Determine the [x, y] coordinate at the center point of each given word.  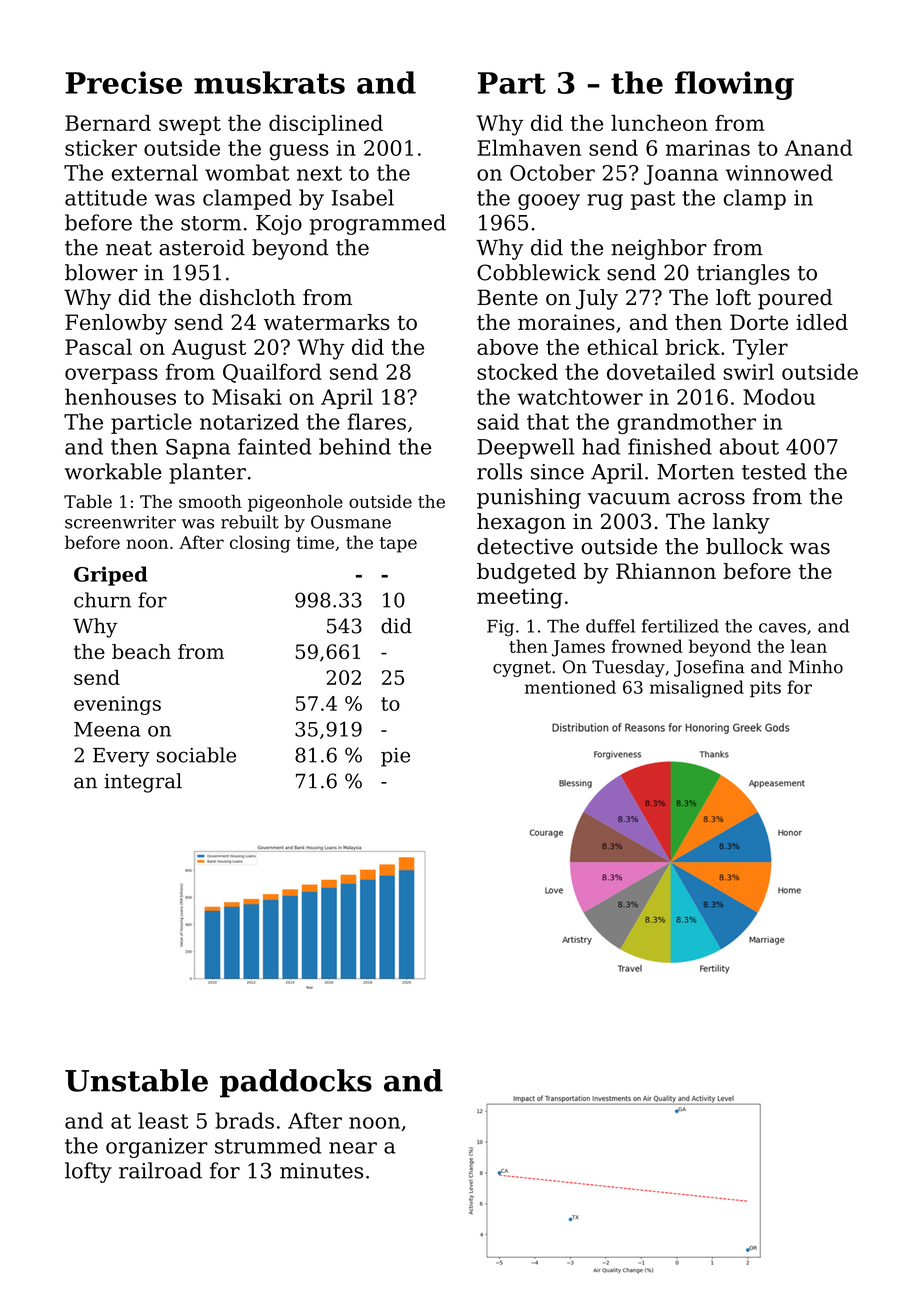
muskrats [269, 82]
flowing [734, 85]
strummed [268, 1145]
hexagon [521, 523]
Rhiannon [666, 571]
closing [260, 544]
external [155, 172]
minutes [321, 1171]
